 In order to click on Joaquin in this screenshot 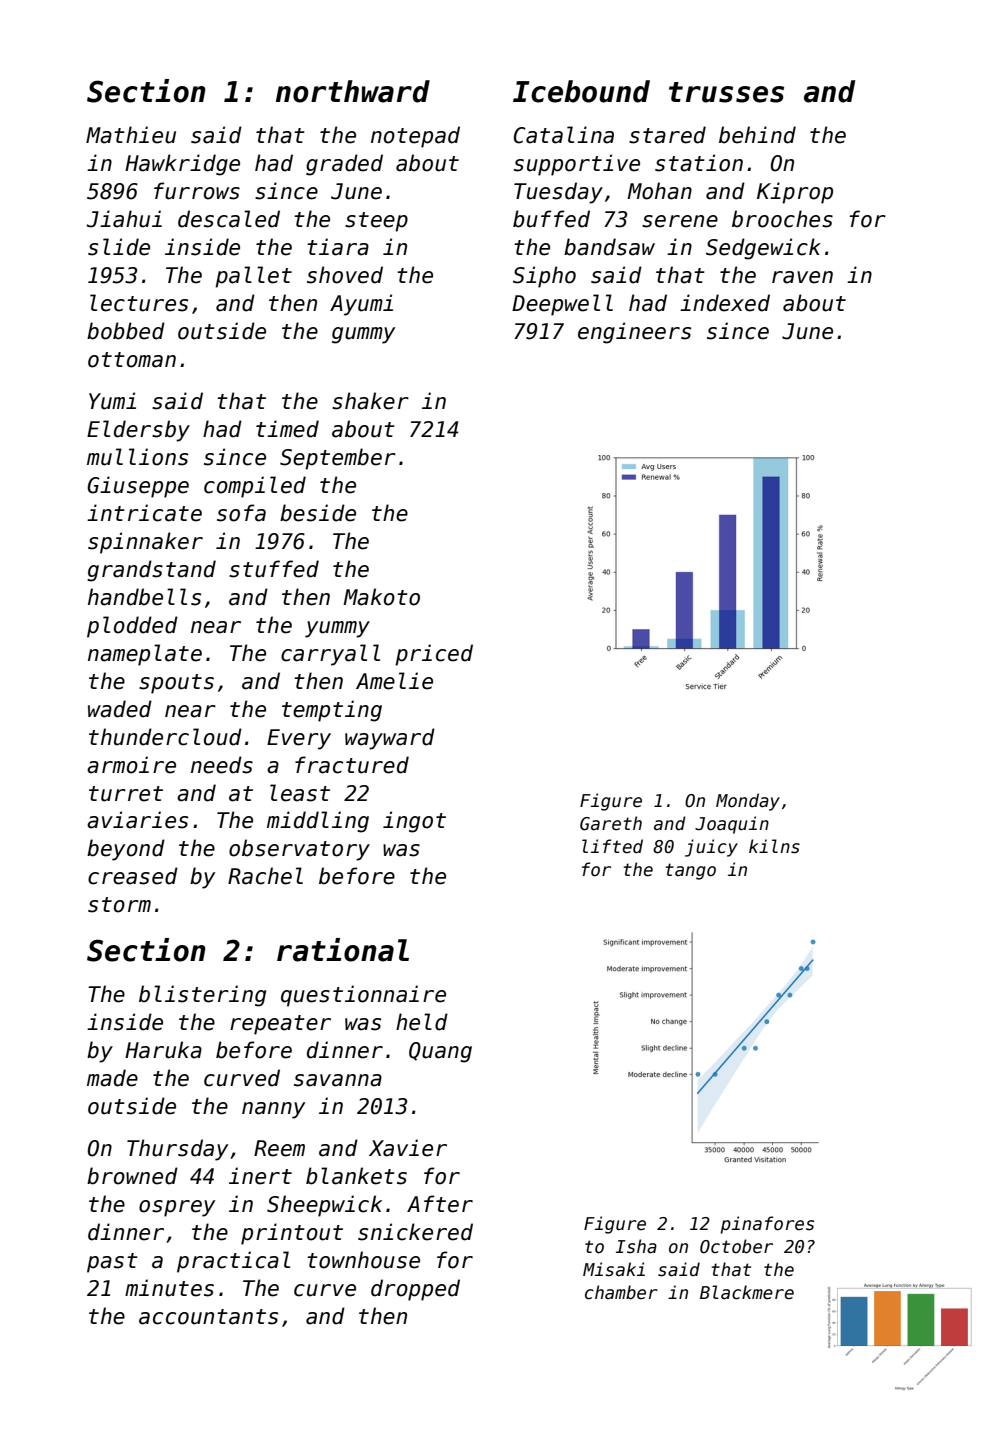, I will do `click(732, 825)`.
